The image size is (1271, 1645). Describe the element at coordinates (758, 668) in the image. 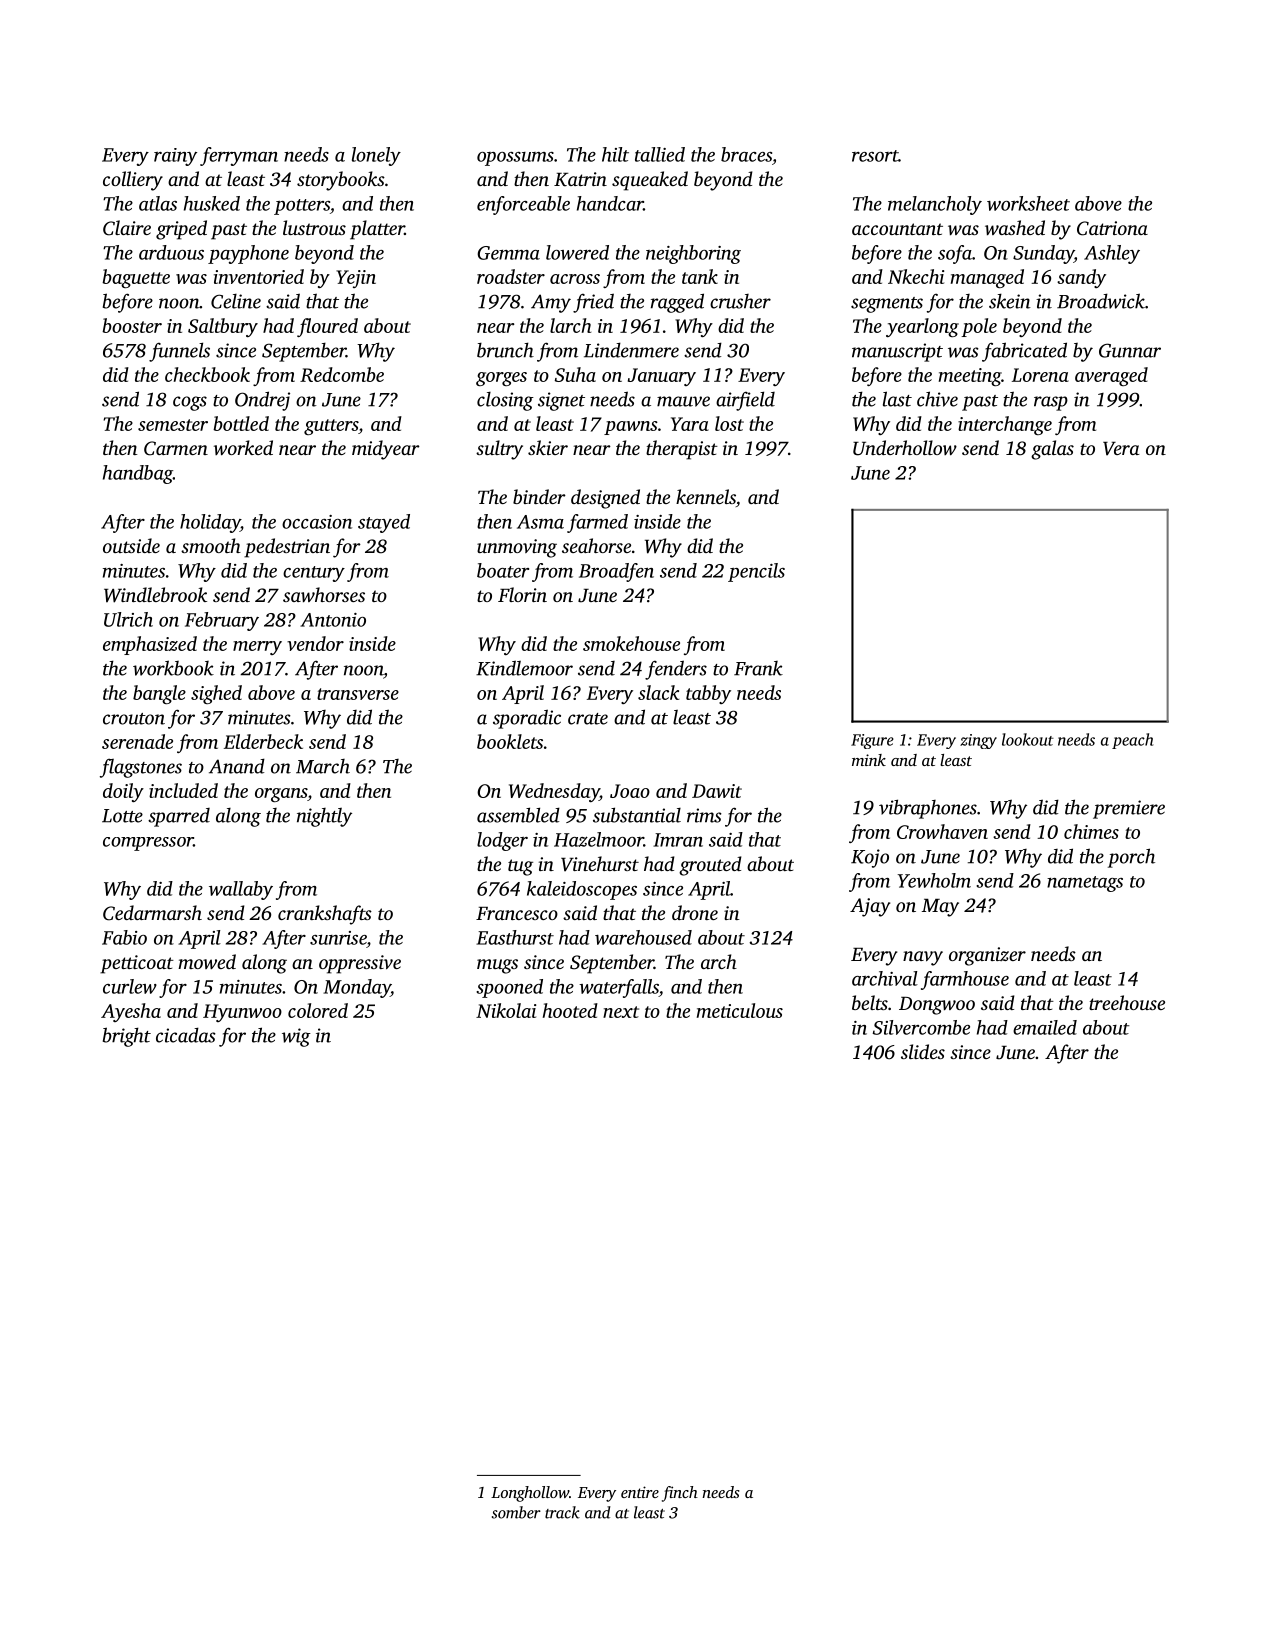

I see `Frank` at that location.
